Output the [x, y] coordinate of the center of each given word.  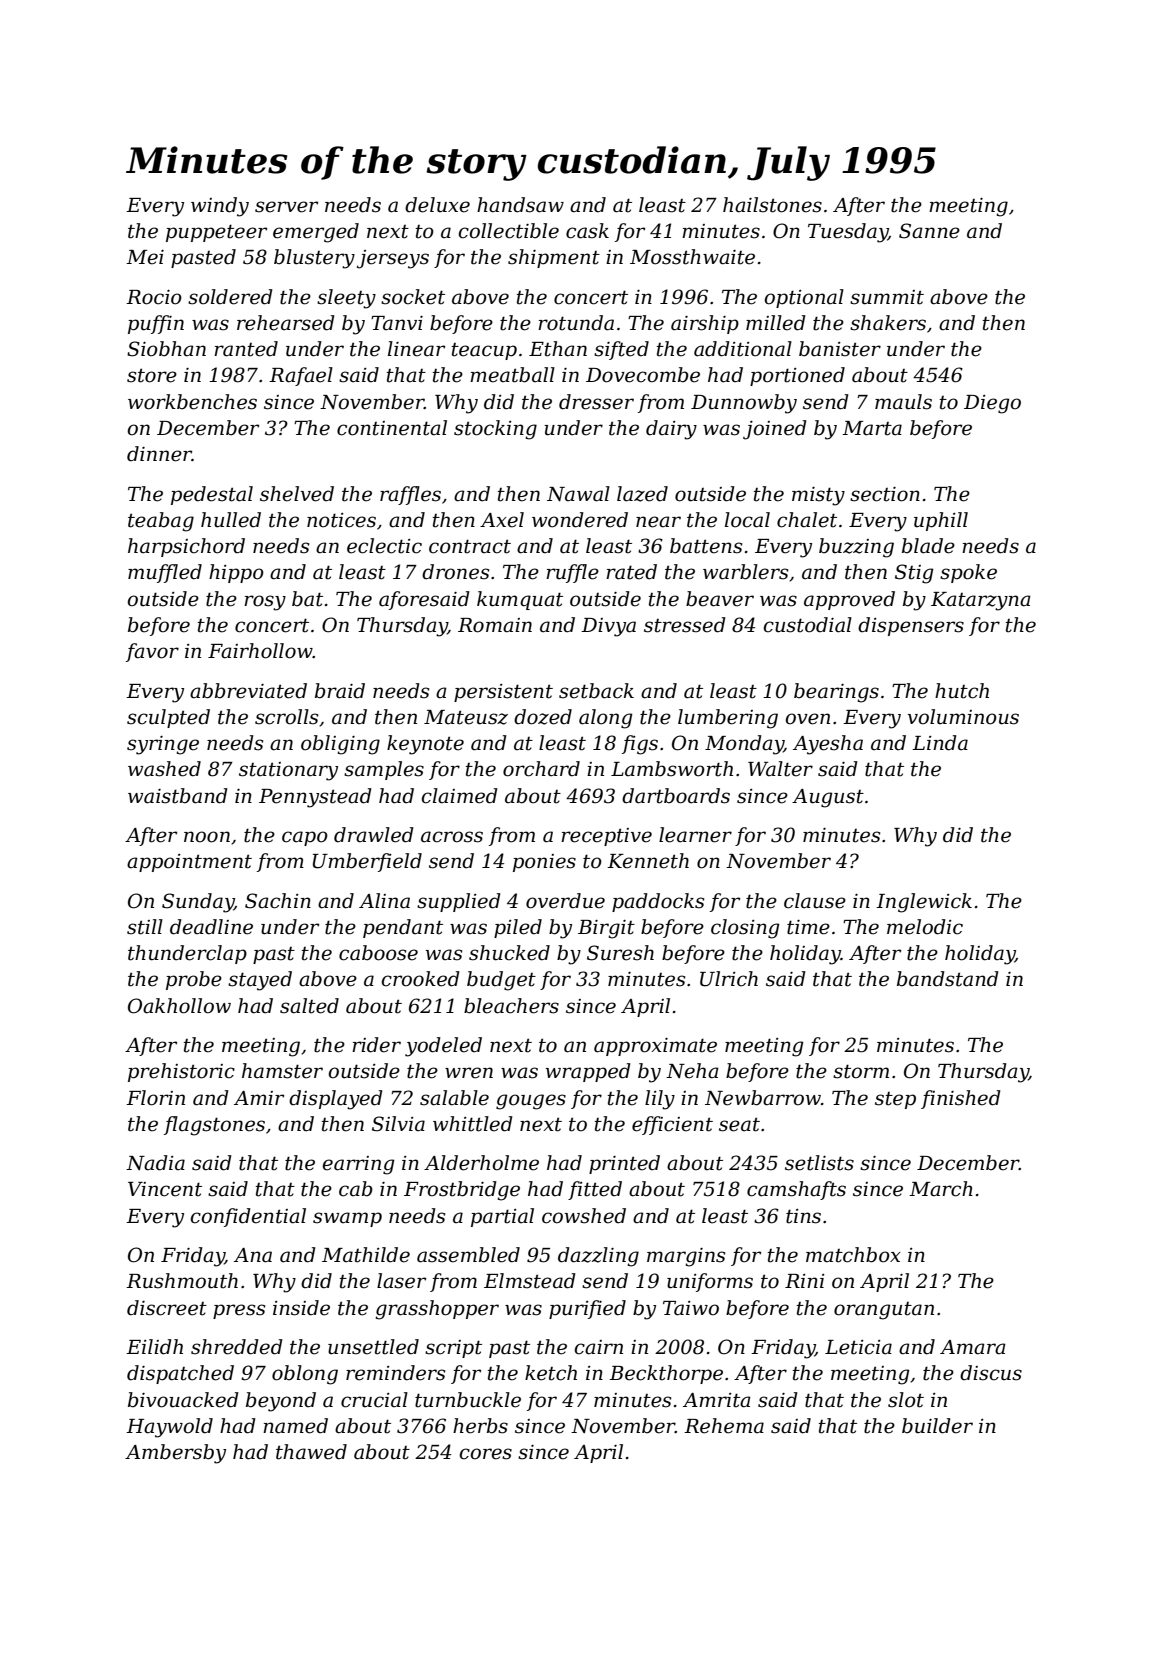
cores [485, 1454]
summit [887, 297]
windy [220, 207]
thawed [311, 1452]
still [145, 927]
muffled [165, 573]
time [808, 927]
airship [705, 324]
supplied [459, 902]
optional [804, 298]
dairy [671, 430]
